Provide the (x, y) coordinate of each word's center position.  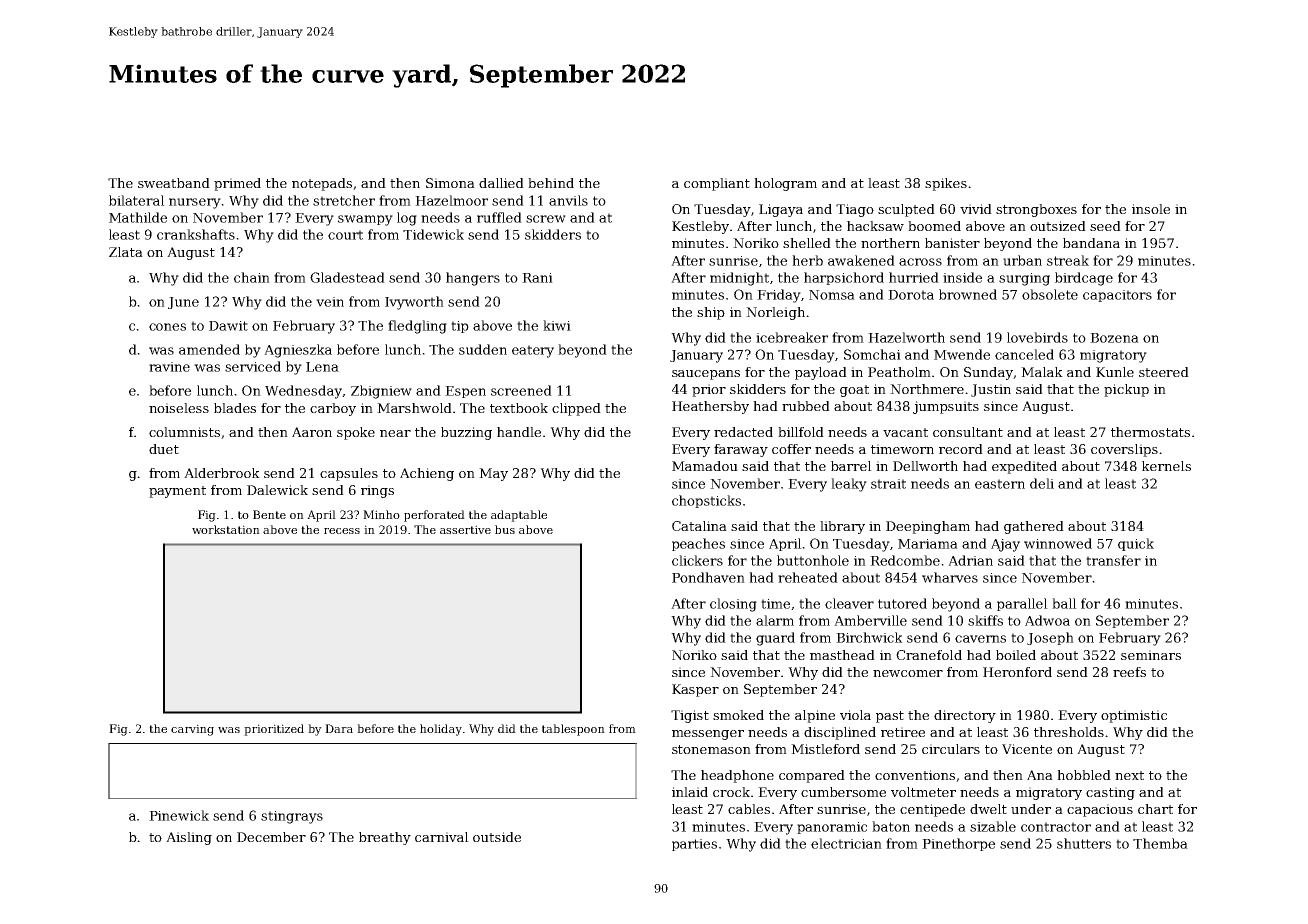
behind (551, 183)
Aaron (312, 432)
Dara (339, 728)
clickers (697, 560)
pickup (1126, 390)
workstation (226, 529)
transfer (1113, 560)
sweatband (174, 183)
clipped (576, 409)
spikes (946, 184)
